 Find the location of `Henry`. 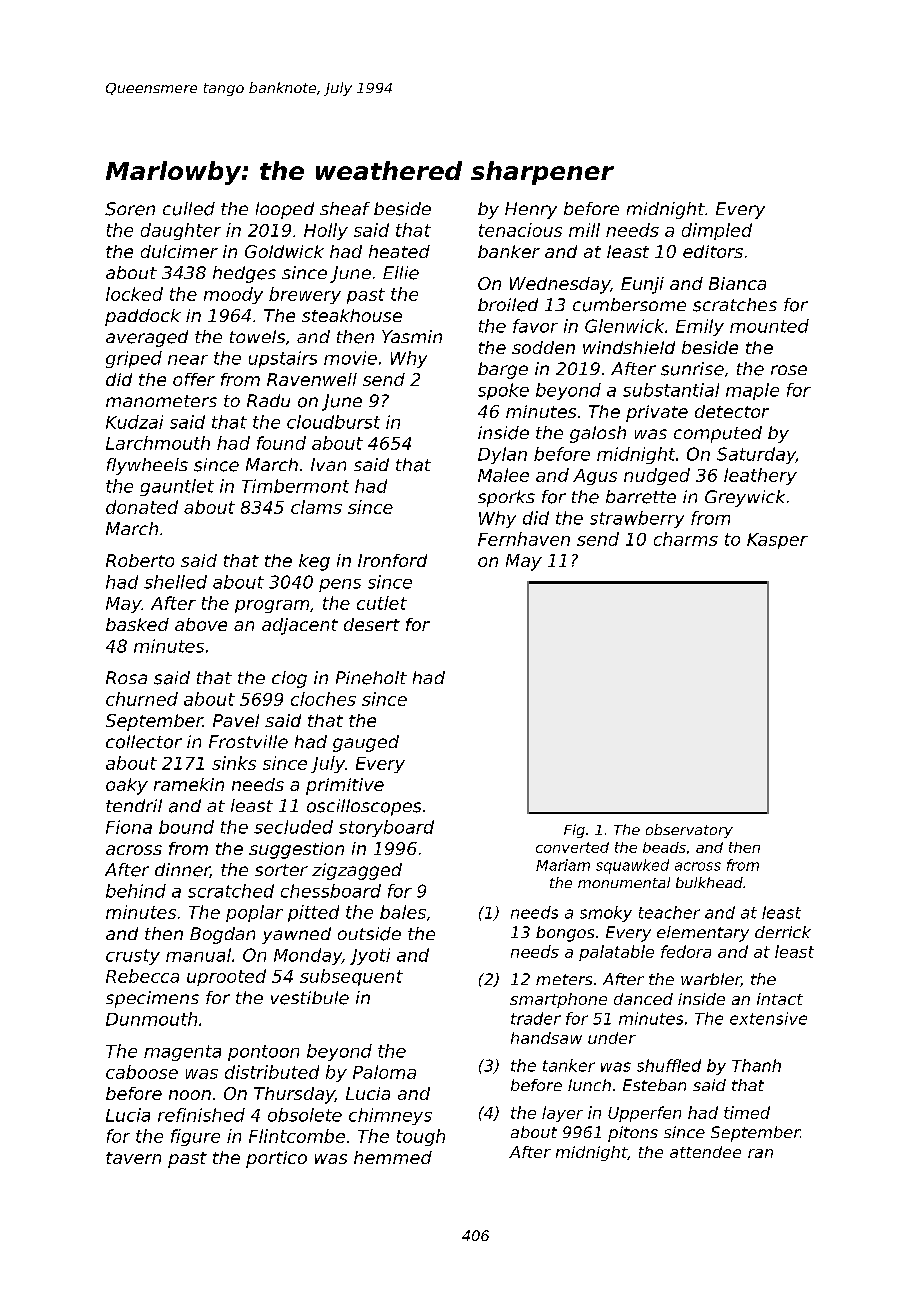

Henry is located at coordinates (531, 210).
